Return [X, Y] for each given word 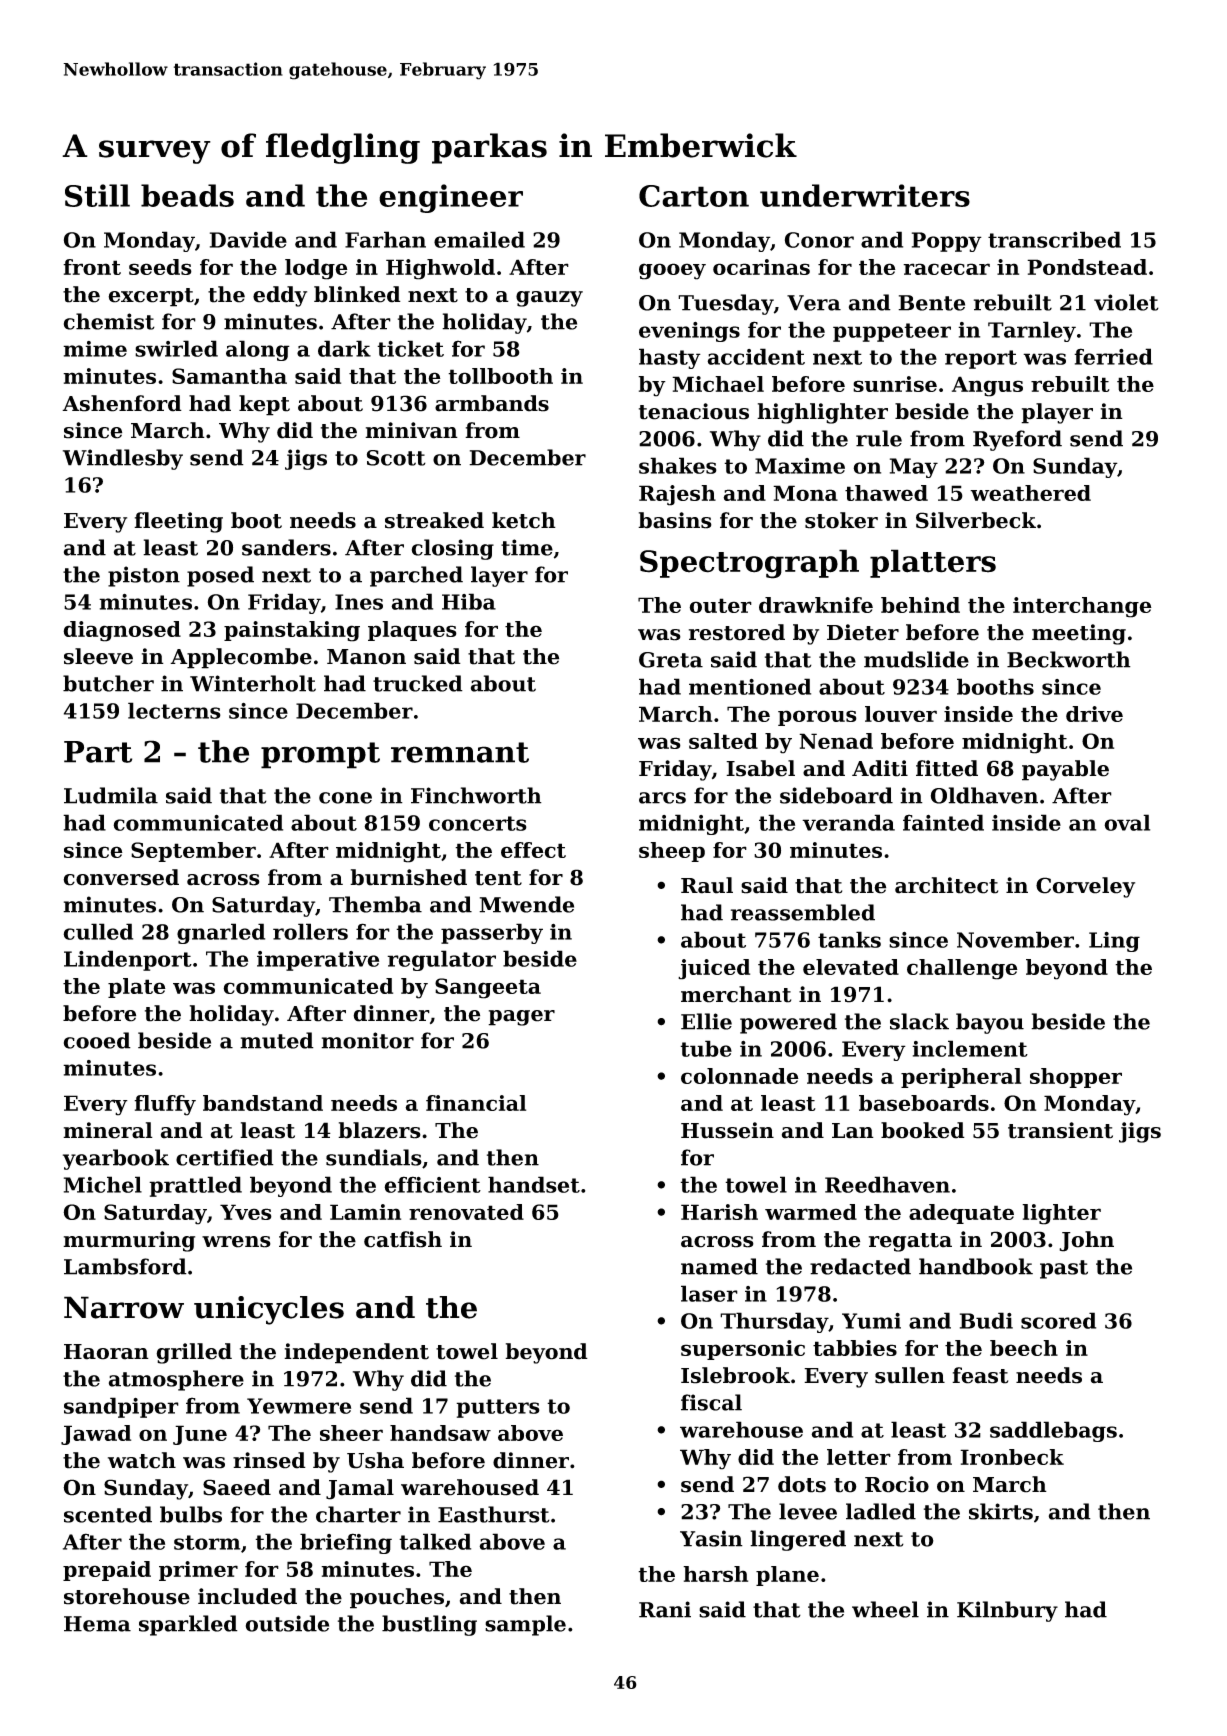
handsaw [440, 1433]
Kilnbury [1007, 1611]
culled [98, 931]
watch [142, 1460]
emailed [479, 239]
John [1086, 1241]
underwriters [865, 195]
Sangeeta [488, 988]
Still [97, 195]
